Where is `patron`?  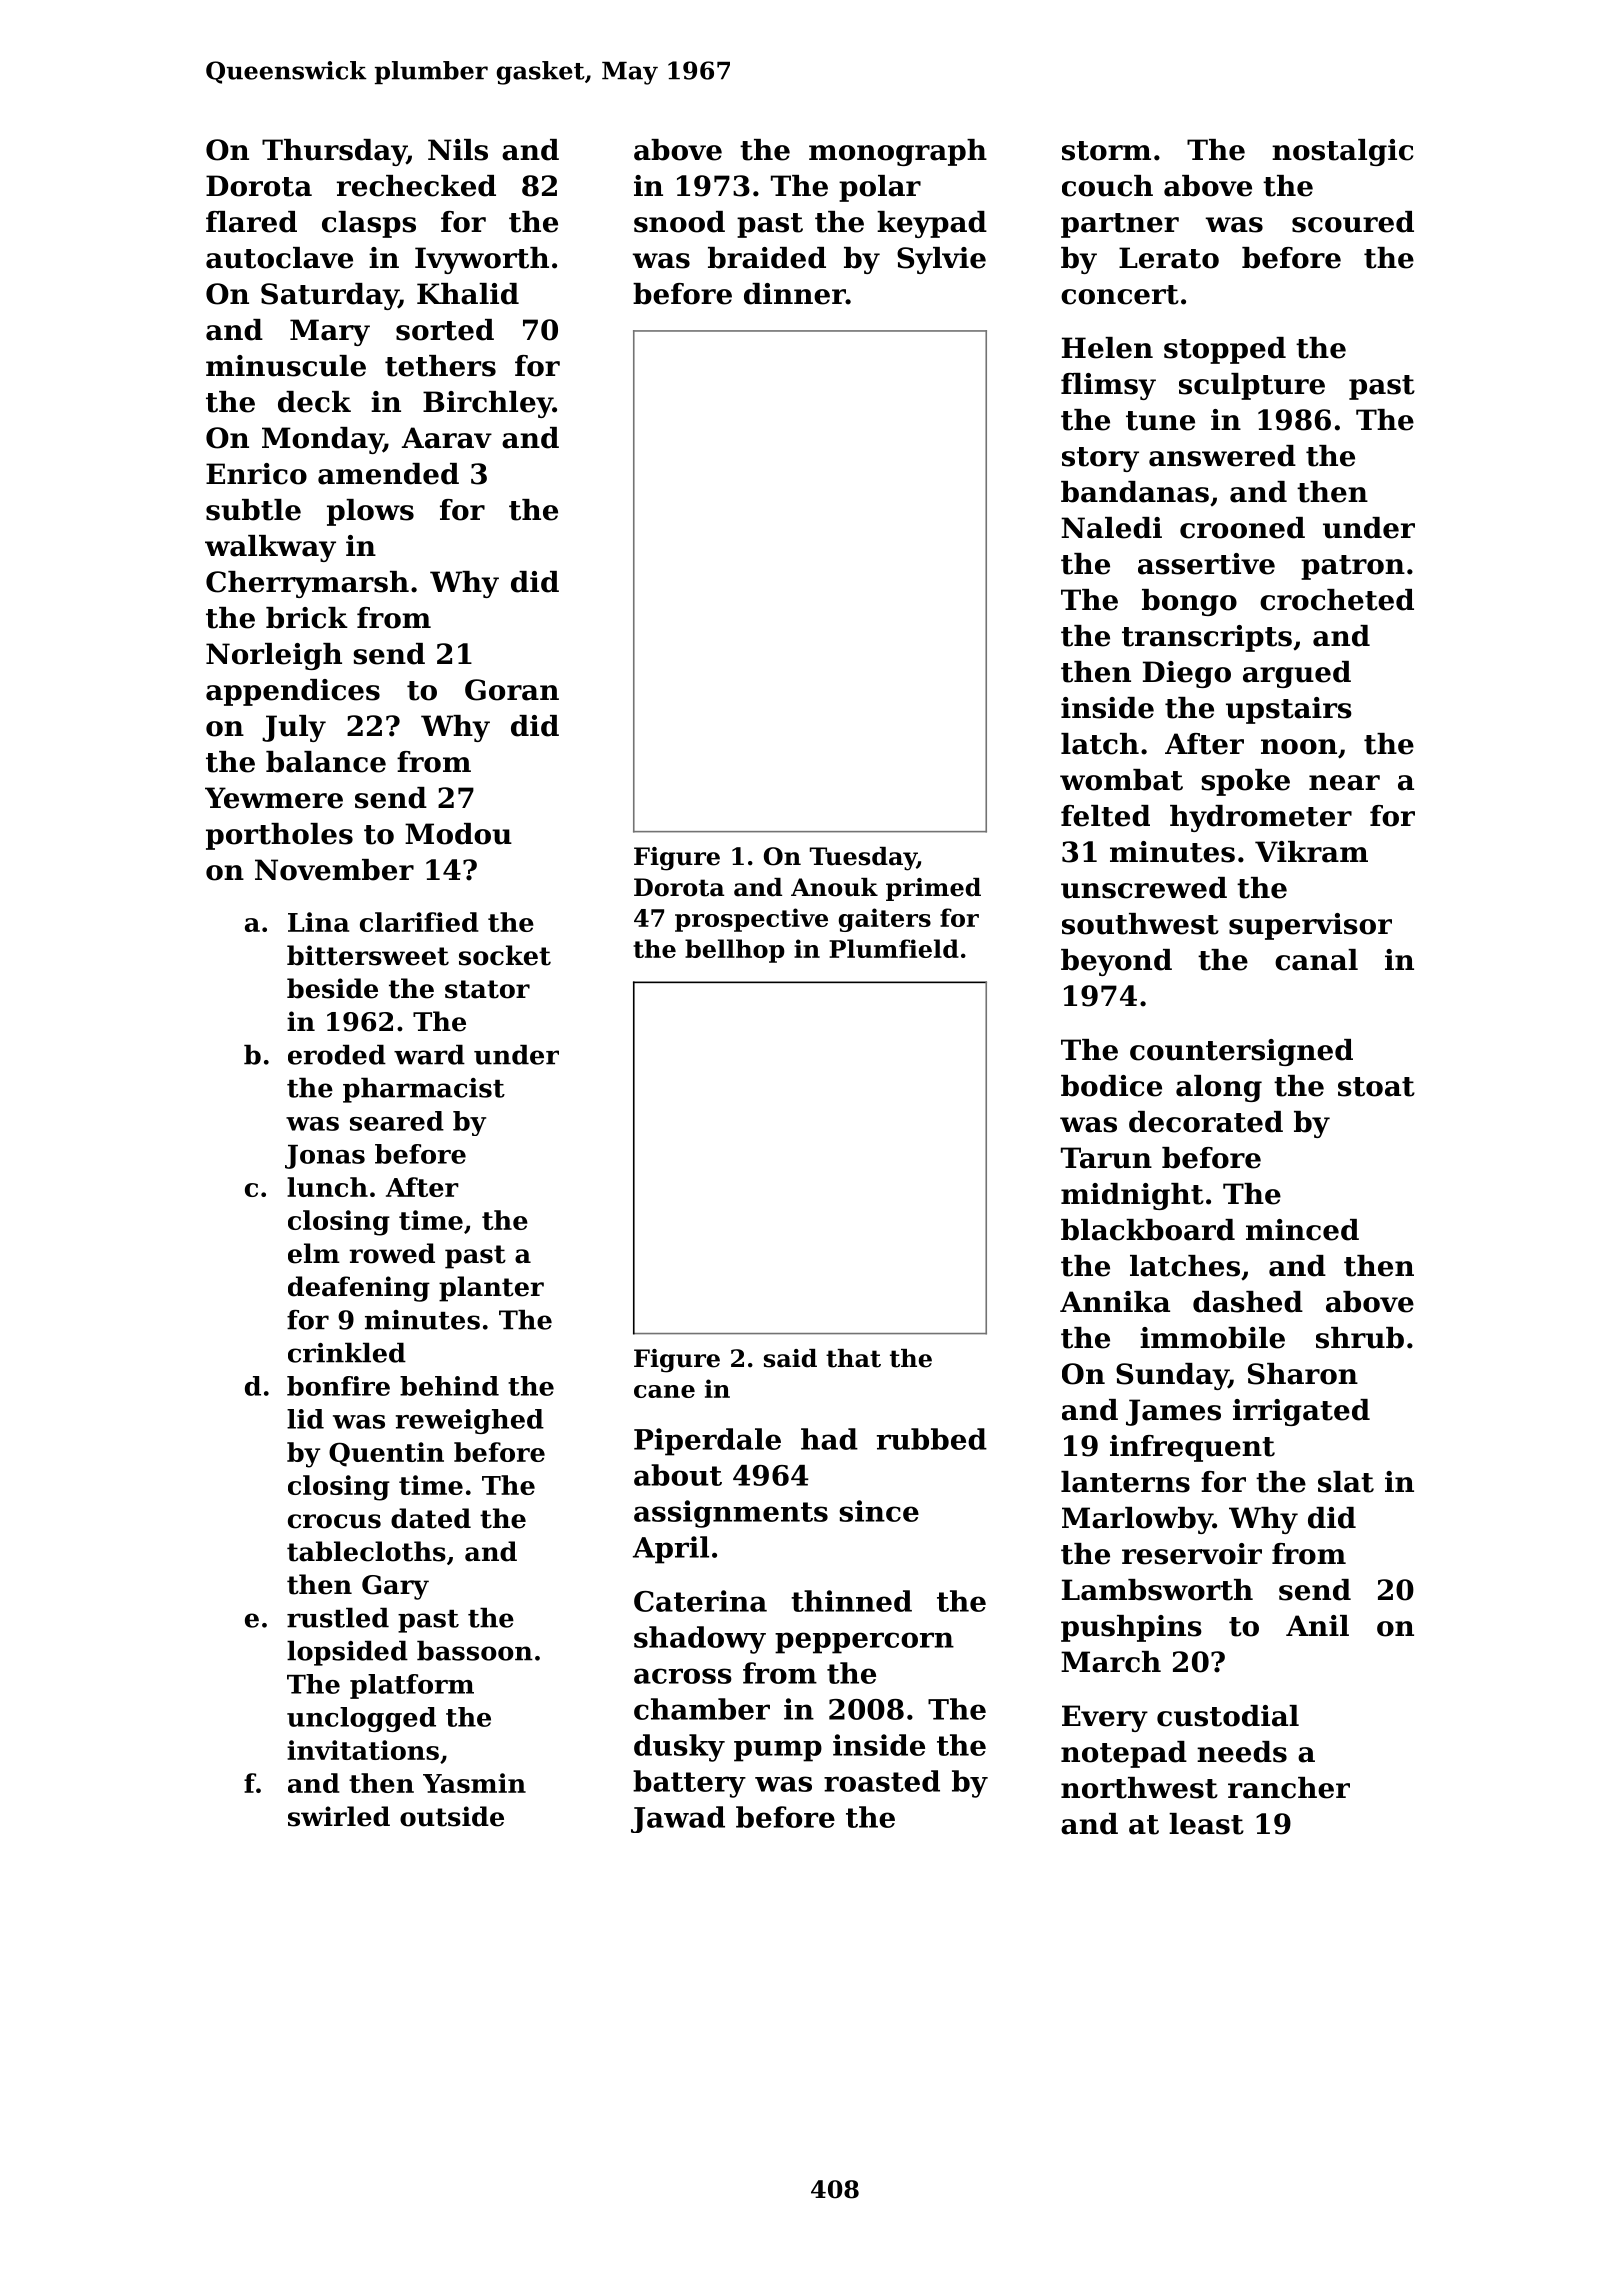
patron is located at coordinates (1353, 567).
